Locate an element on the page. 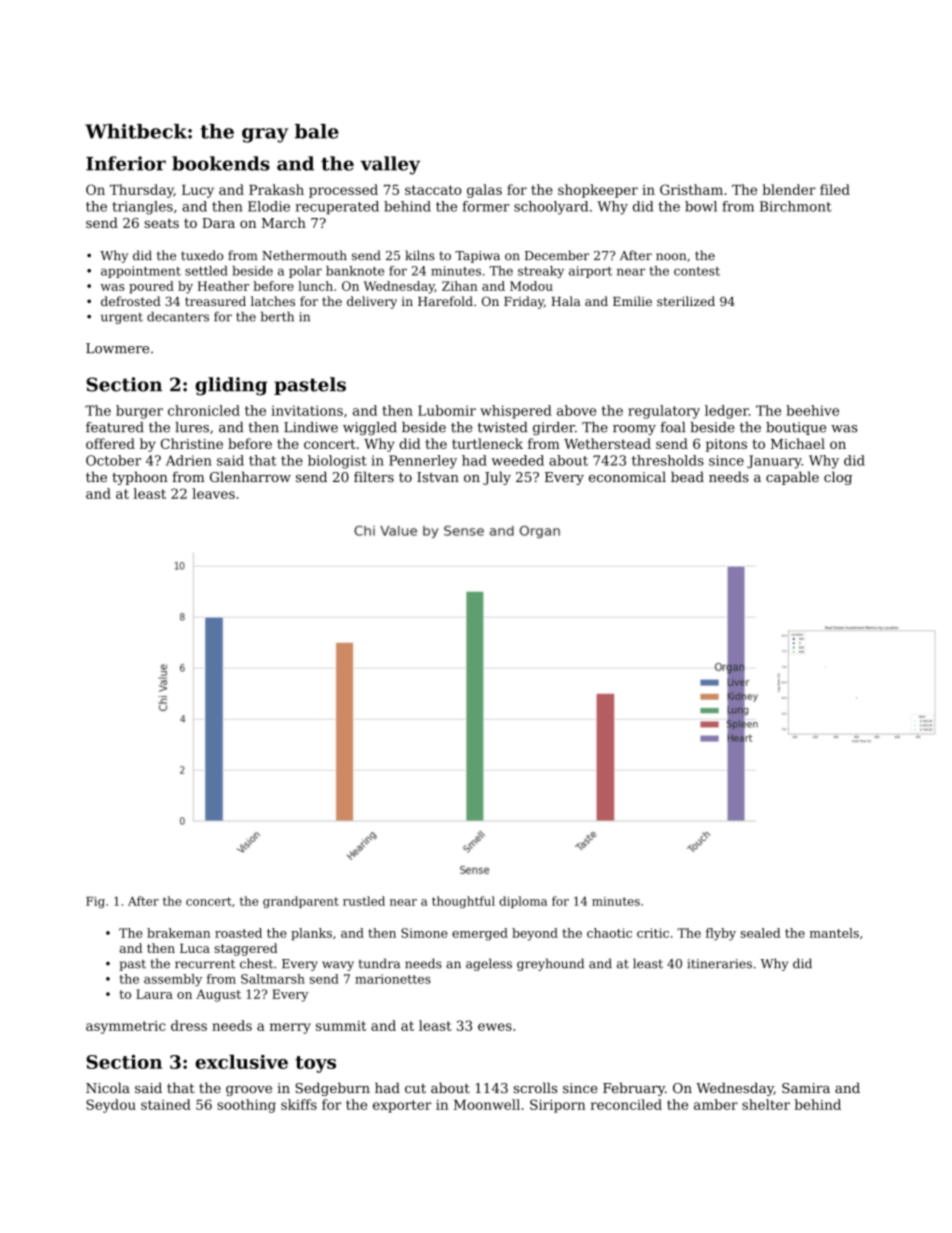 The height and width of the image is (1233, 952). asymmetric is located at coordinates (125, 1027).
